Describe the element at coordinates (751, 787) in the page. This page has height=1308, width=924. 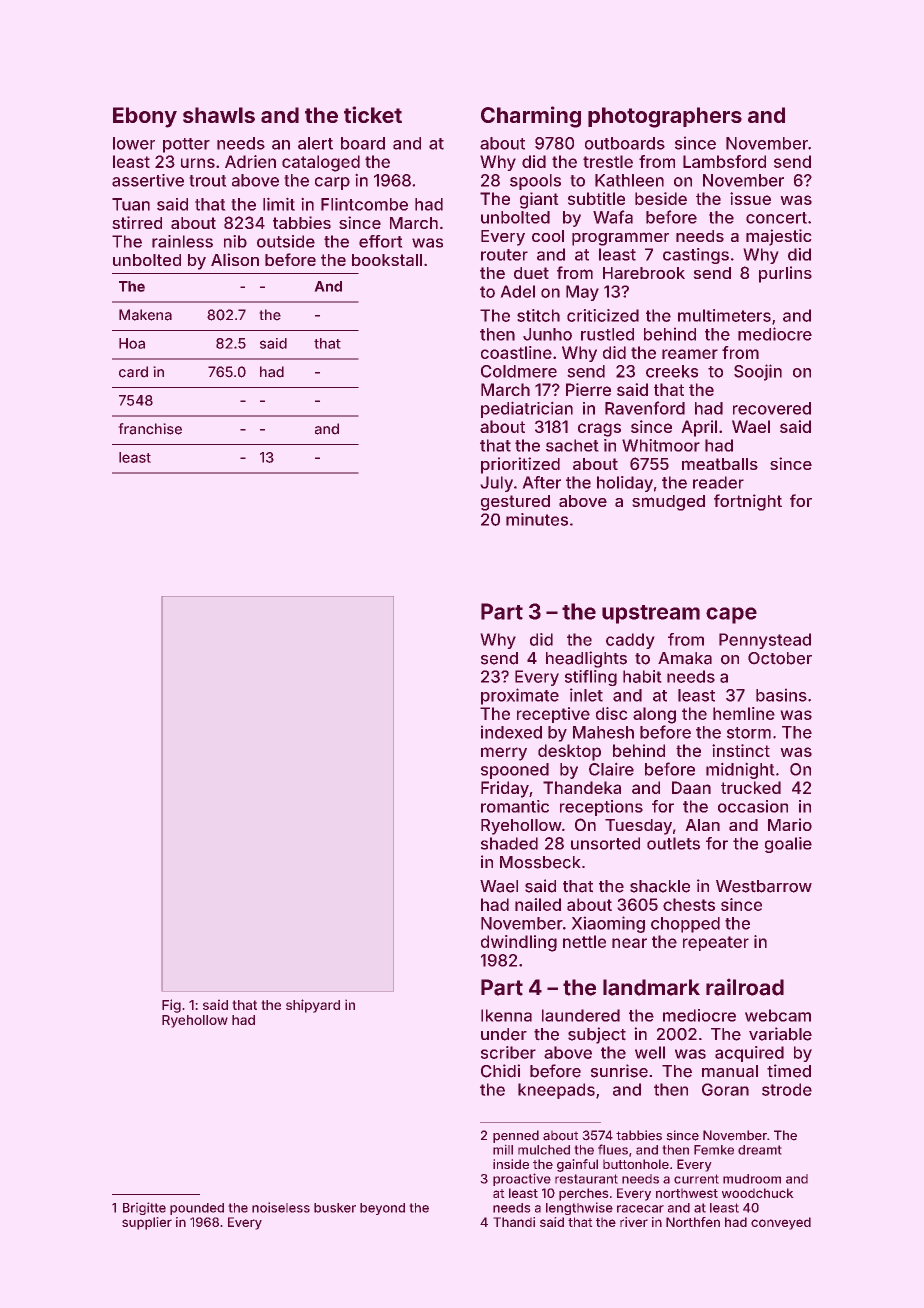
I see `trucked` at that location.
